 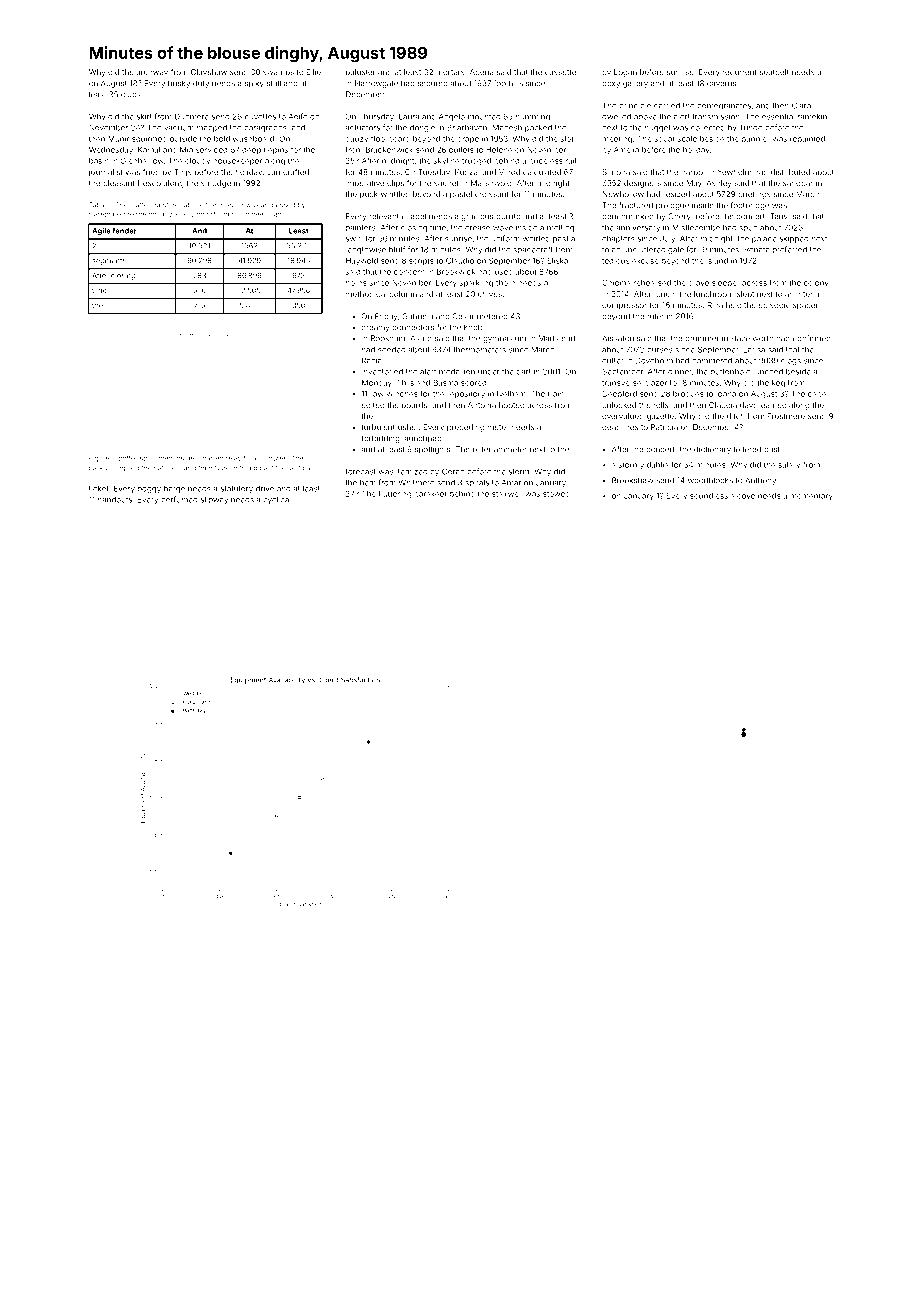 What do you see at coordinates (395, 184) in the document?
I see `clips` at bounding box center [395, 184].
